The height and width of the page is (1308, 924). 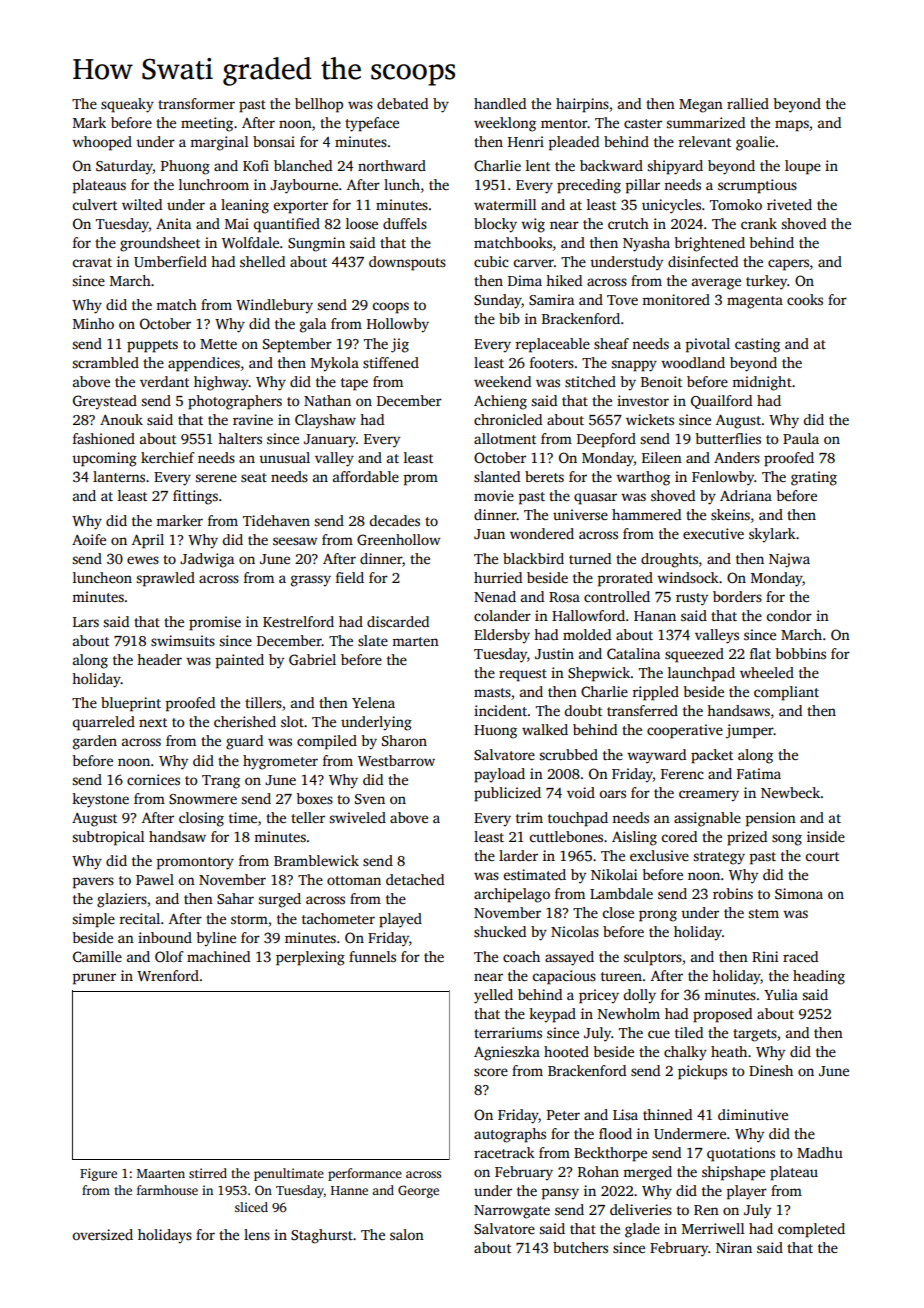 What do you see at coordinates (590, 381) in the page?
I see `stitched` at bounding box center [590, 381].
